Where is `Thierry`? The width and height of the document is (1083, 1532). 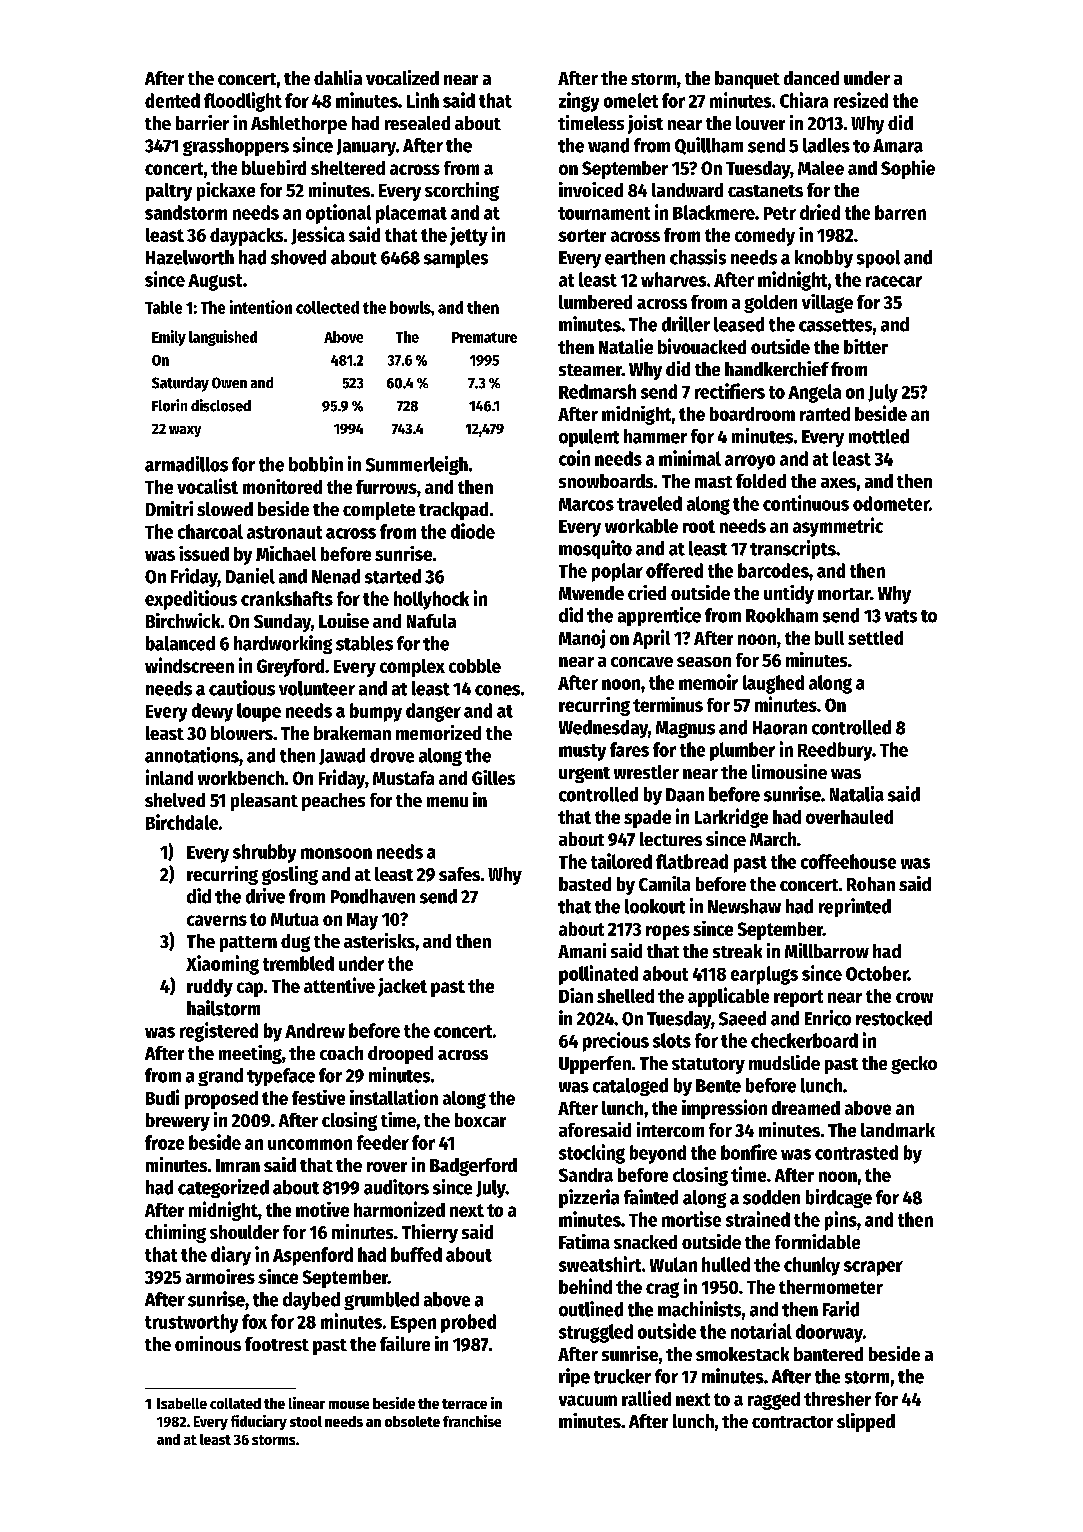
Thierry is located at coordinates (430, 1233).
